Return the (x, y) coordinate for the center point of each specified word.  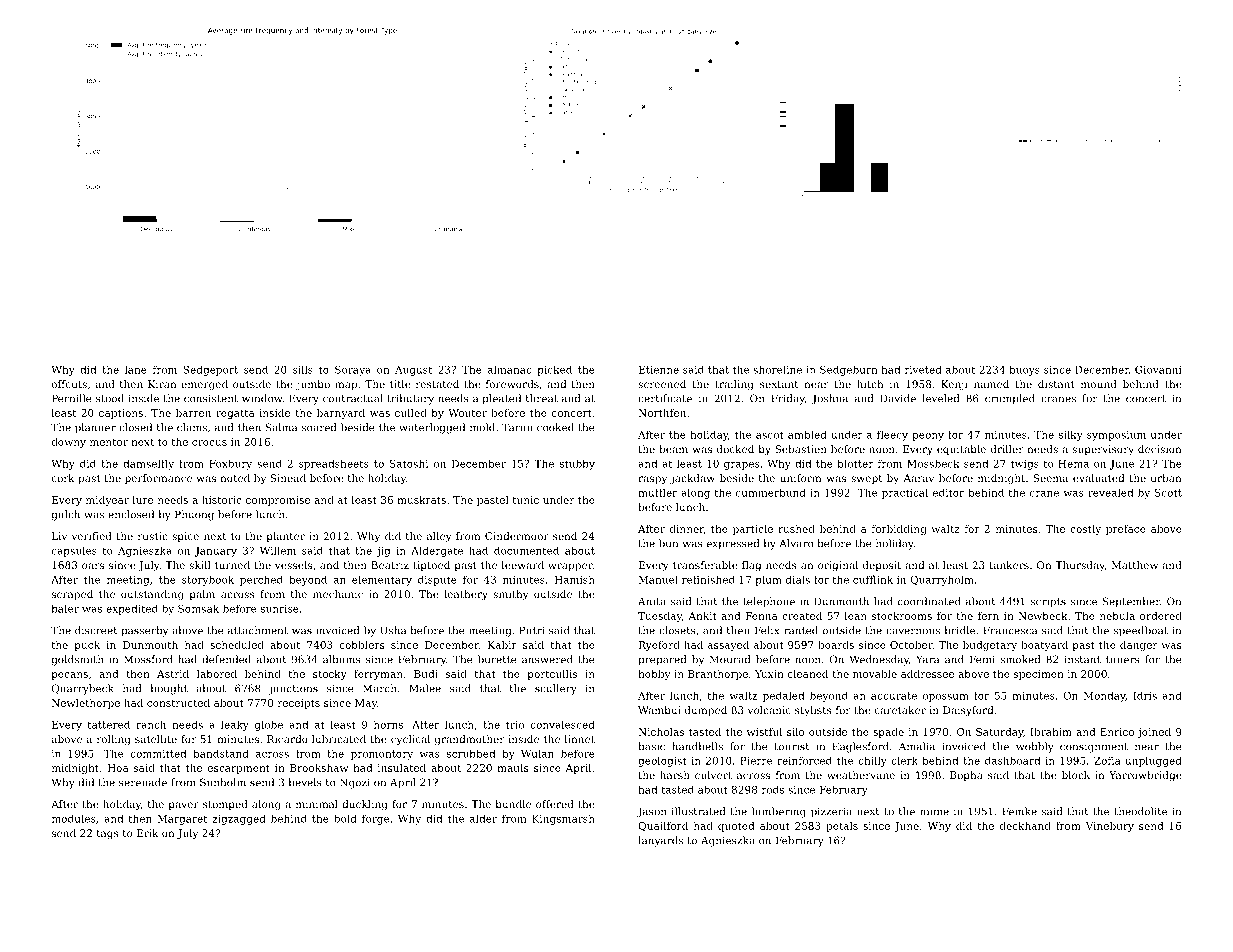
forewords (512, 384)
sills (303, 369)
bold (345, 819)
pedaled (783, 696)
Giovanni (1158, 369)
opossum (946, 698)
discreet (96, 630)
